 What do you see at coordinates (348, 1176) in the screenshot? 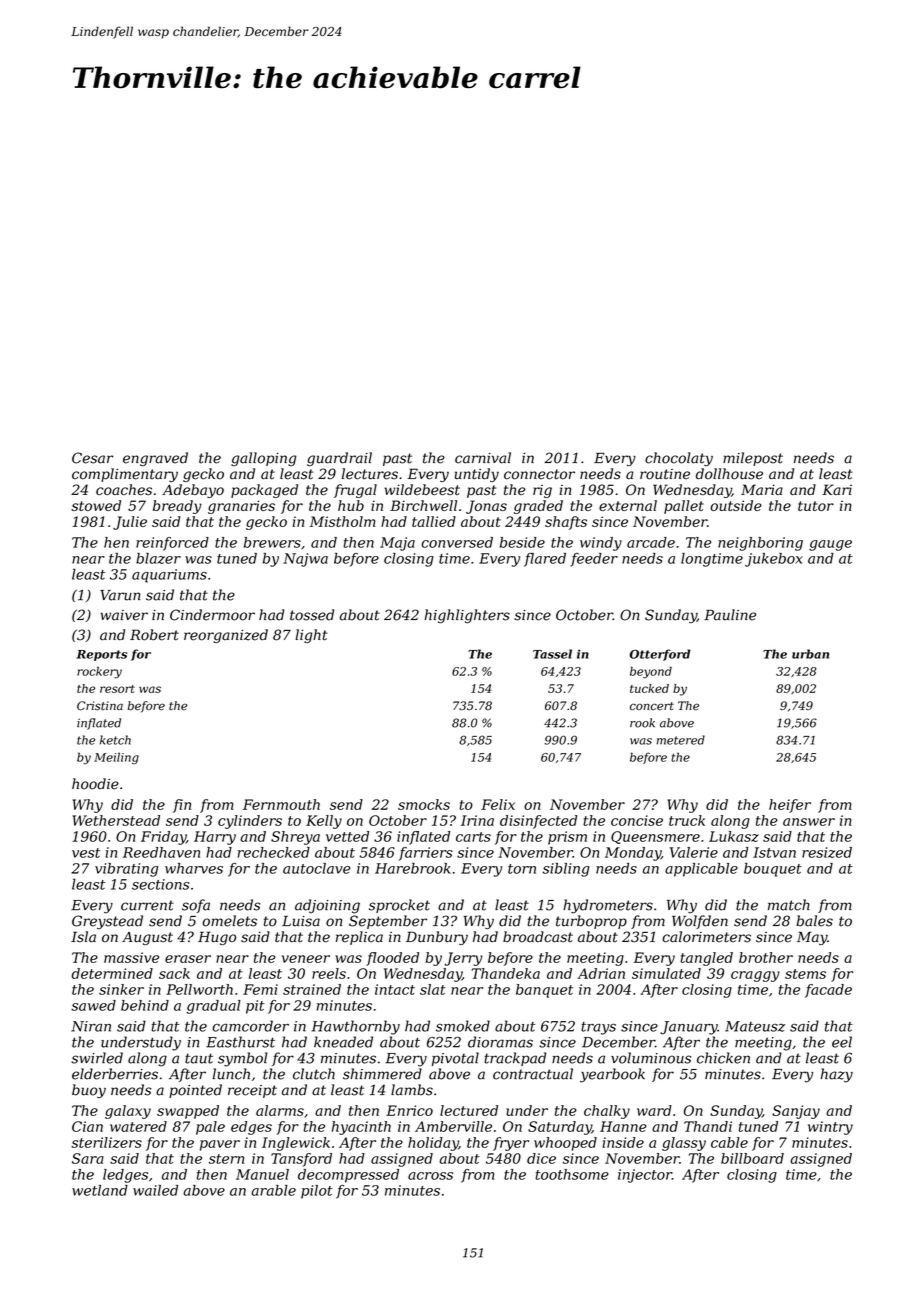
I see `decompressed` at bounding box center [348, 1176].
